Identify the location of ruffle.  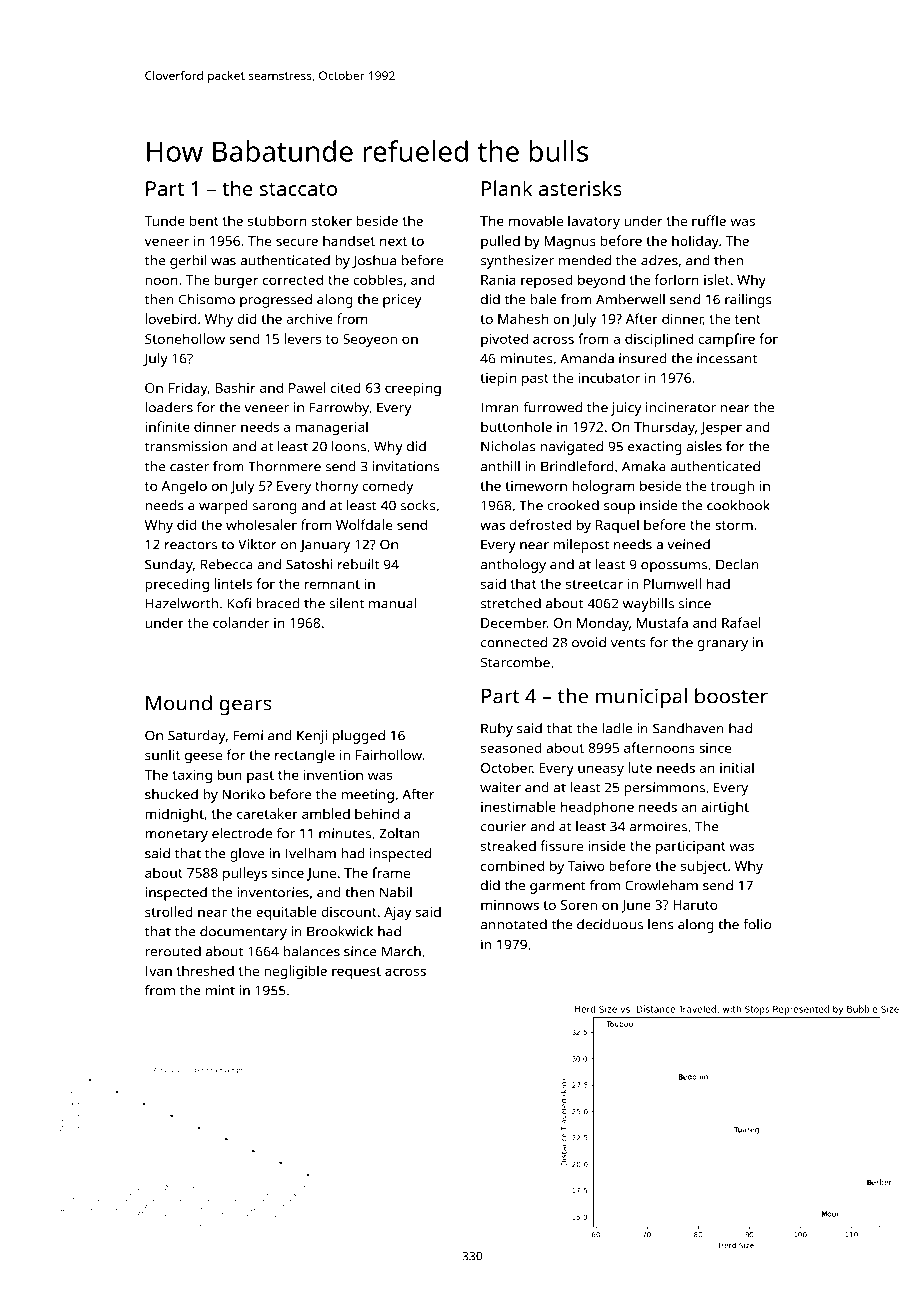
(709, 220).
